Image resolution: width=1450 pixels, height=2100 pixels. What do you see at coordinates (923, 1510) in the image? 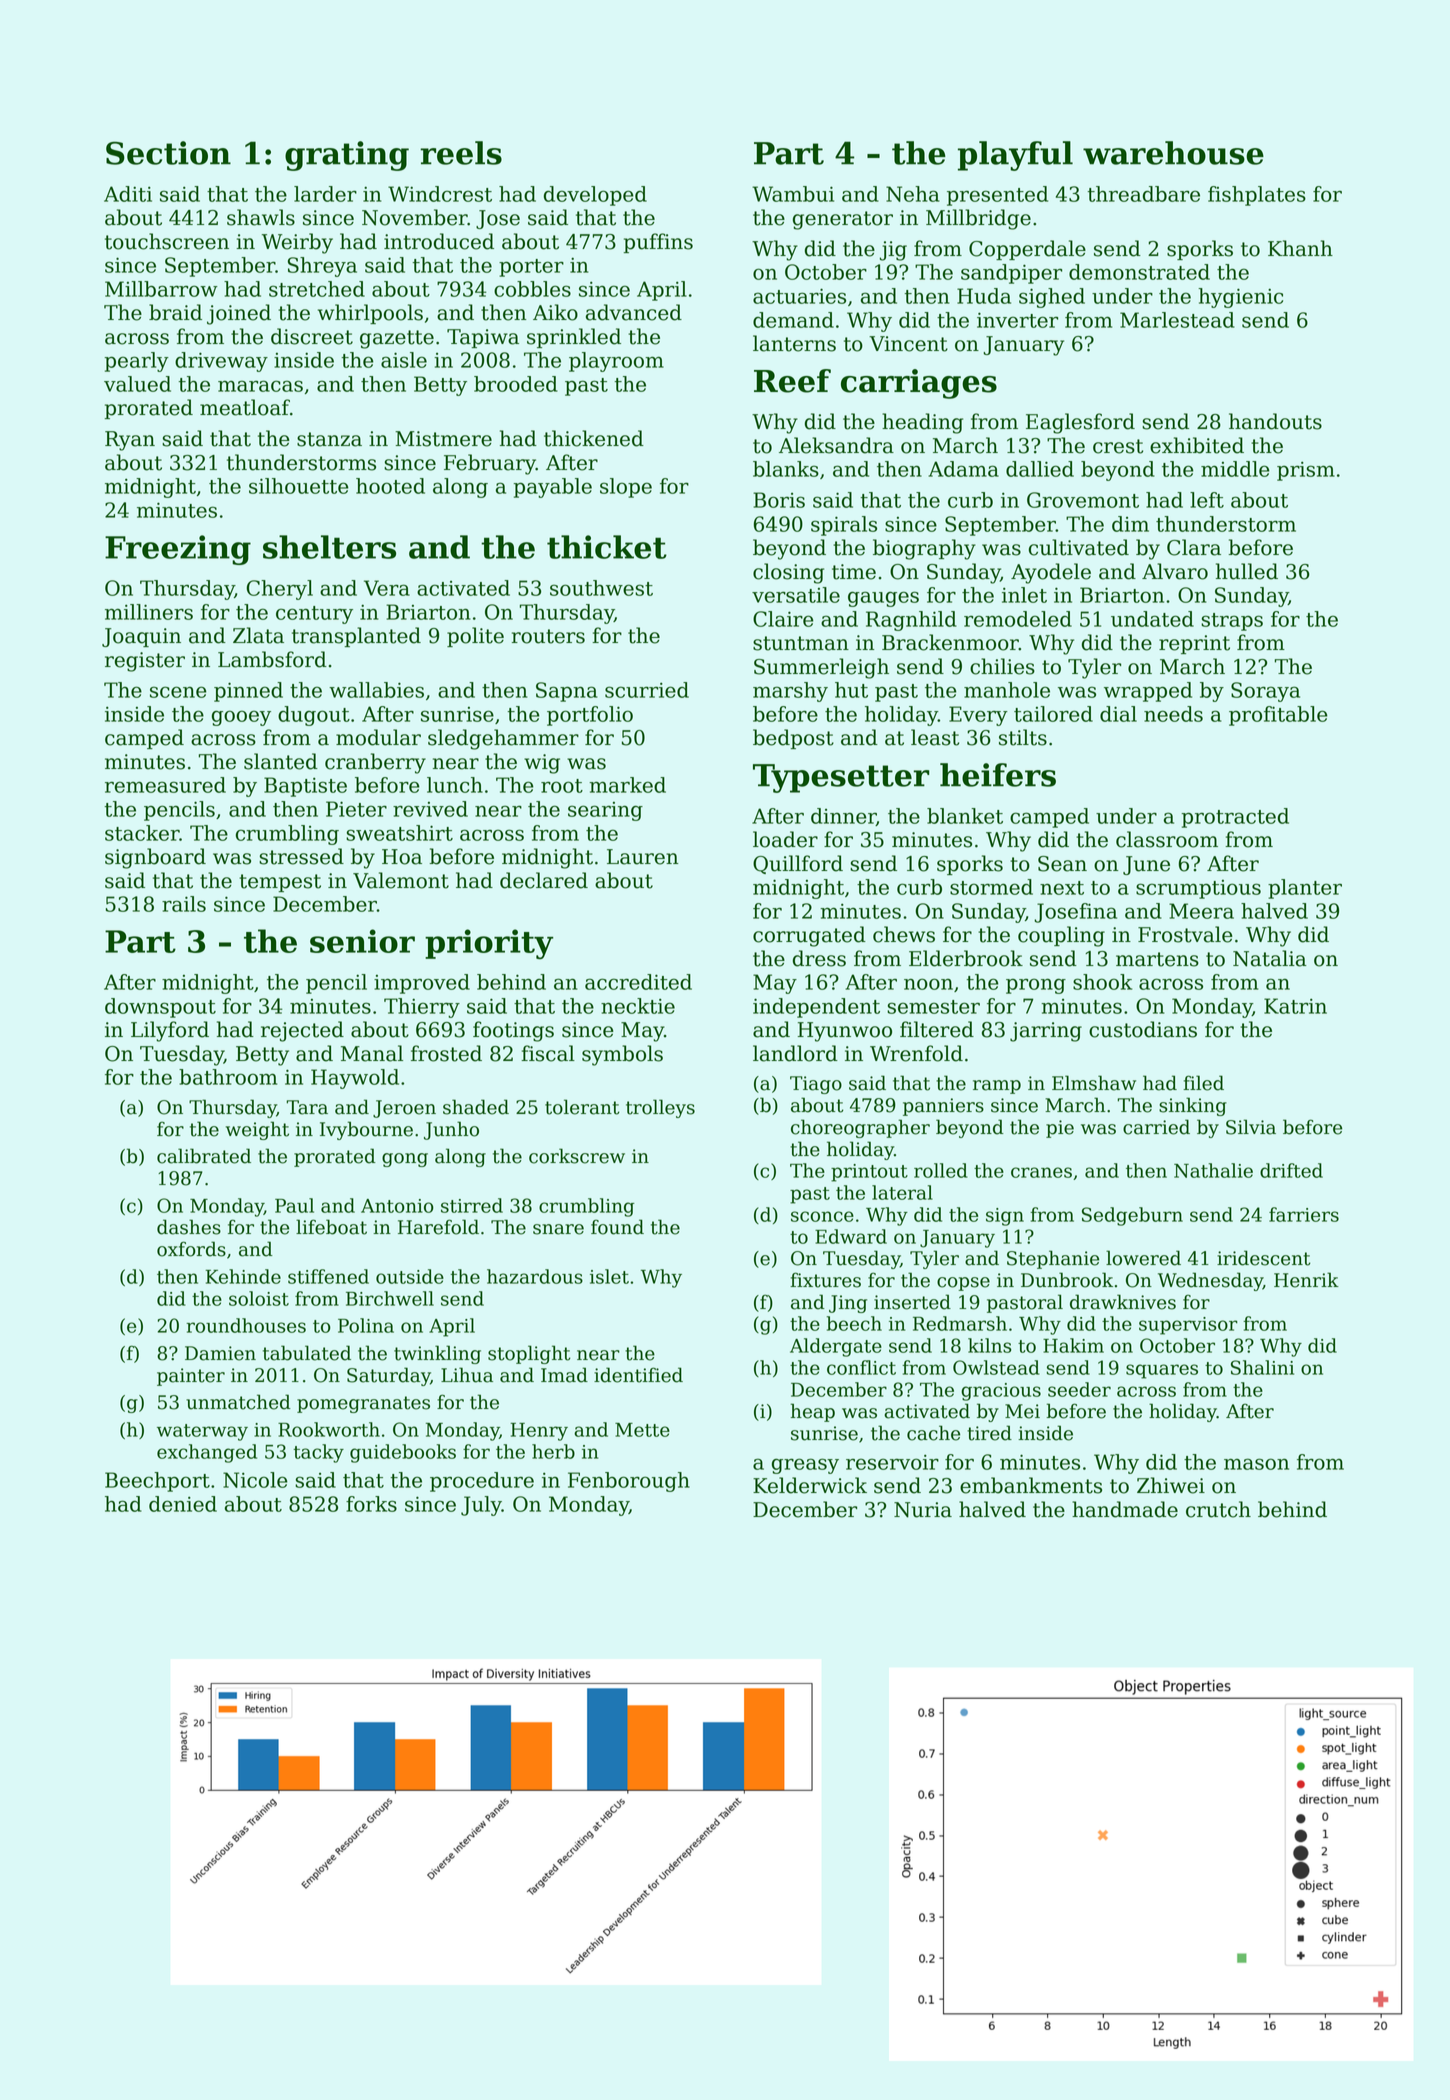
I see `Nuria` at bounding box center [923, 1510].
